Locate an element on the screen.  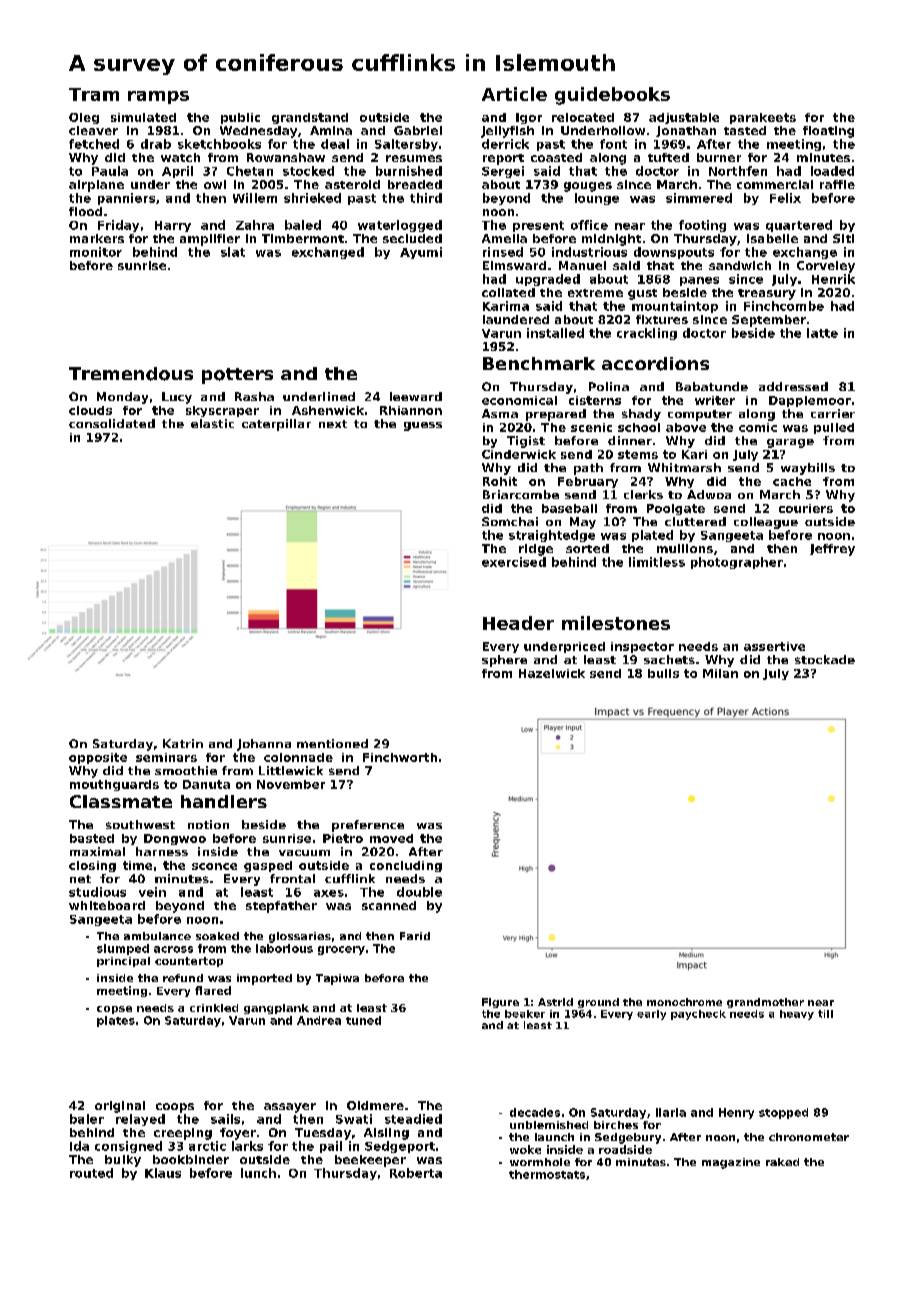
assertive is located at coordinates (774, 646).
